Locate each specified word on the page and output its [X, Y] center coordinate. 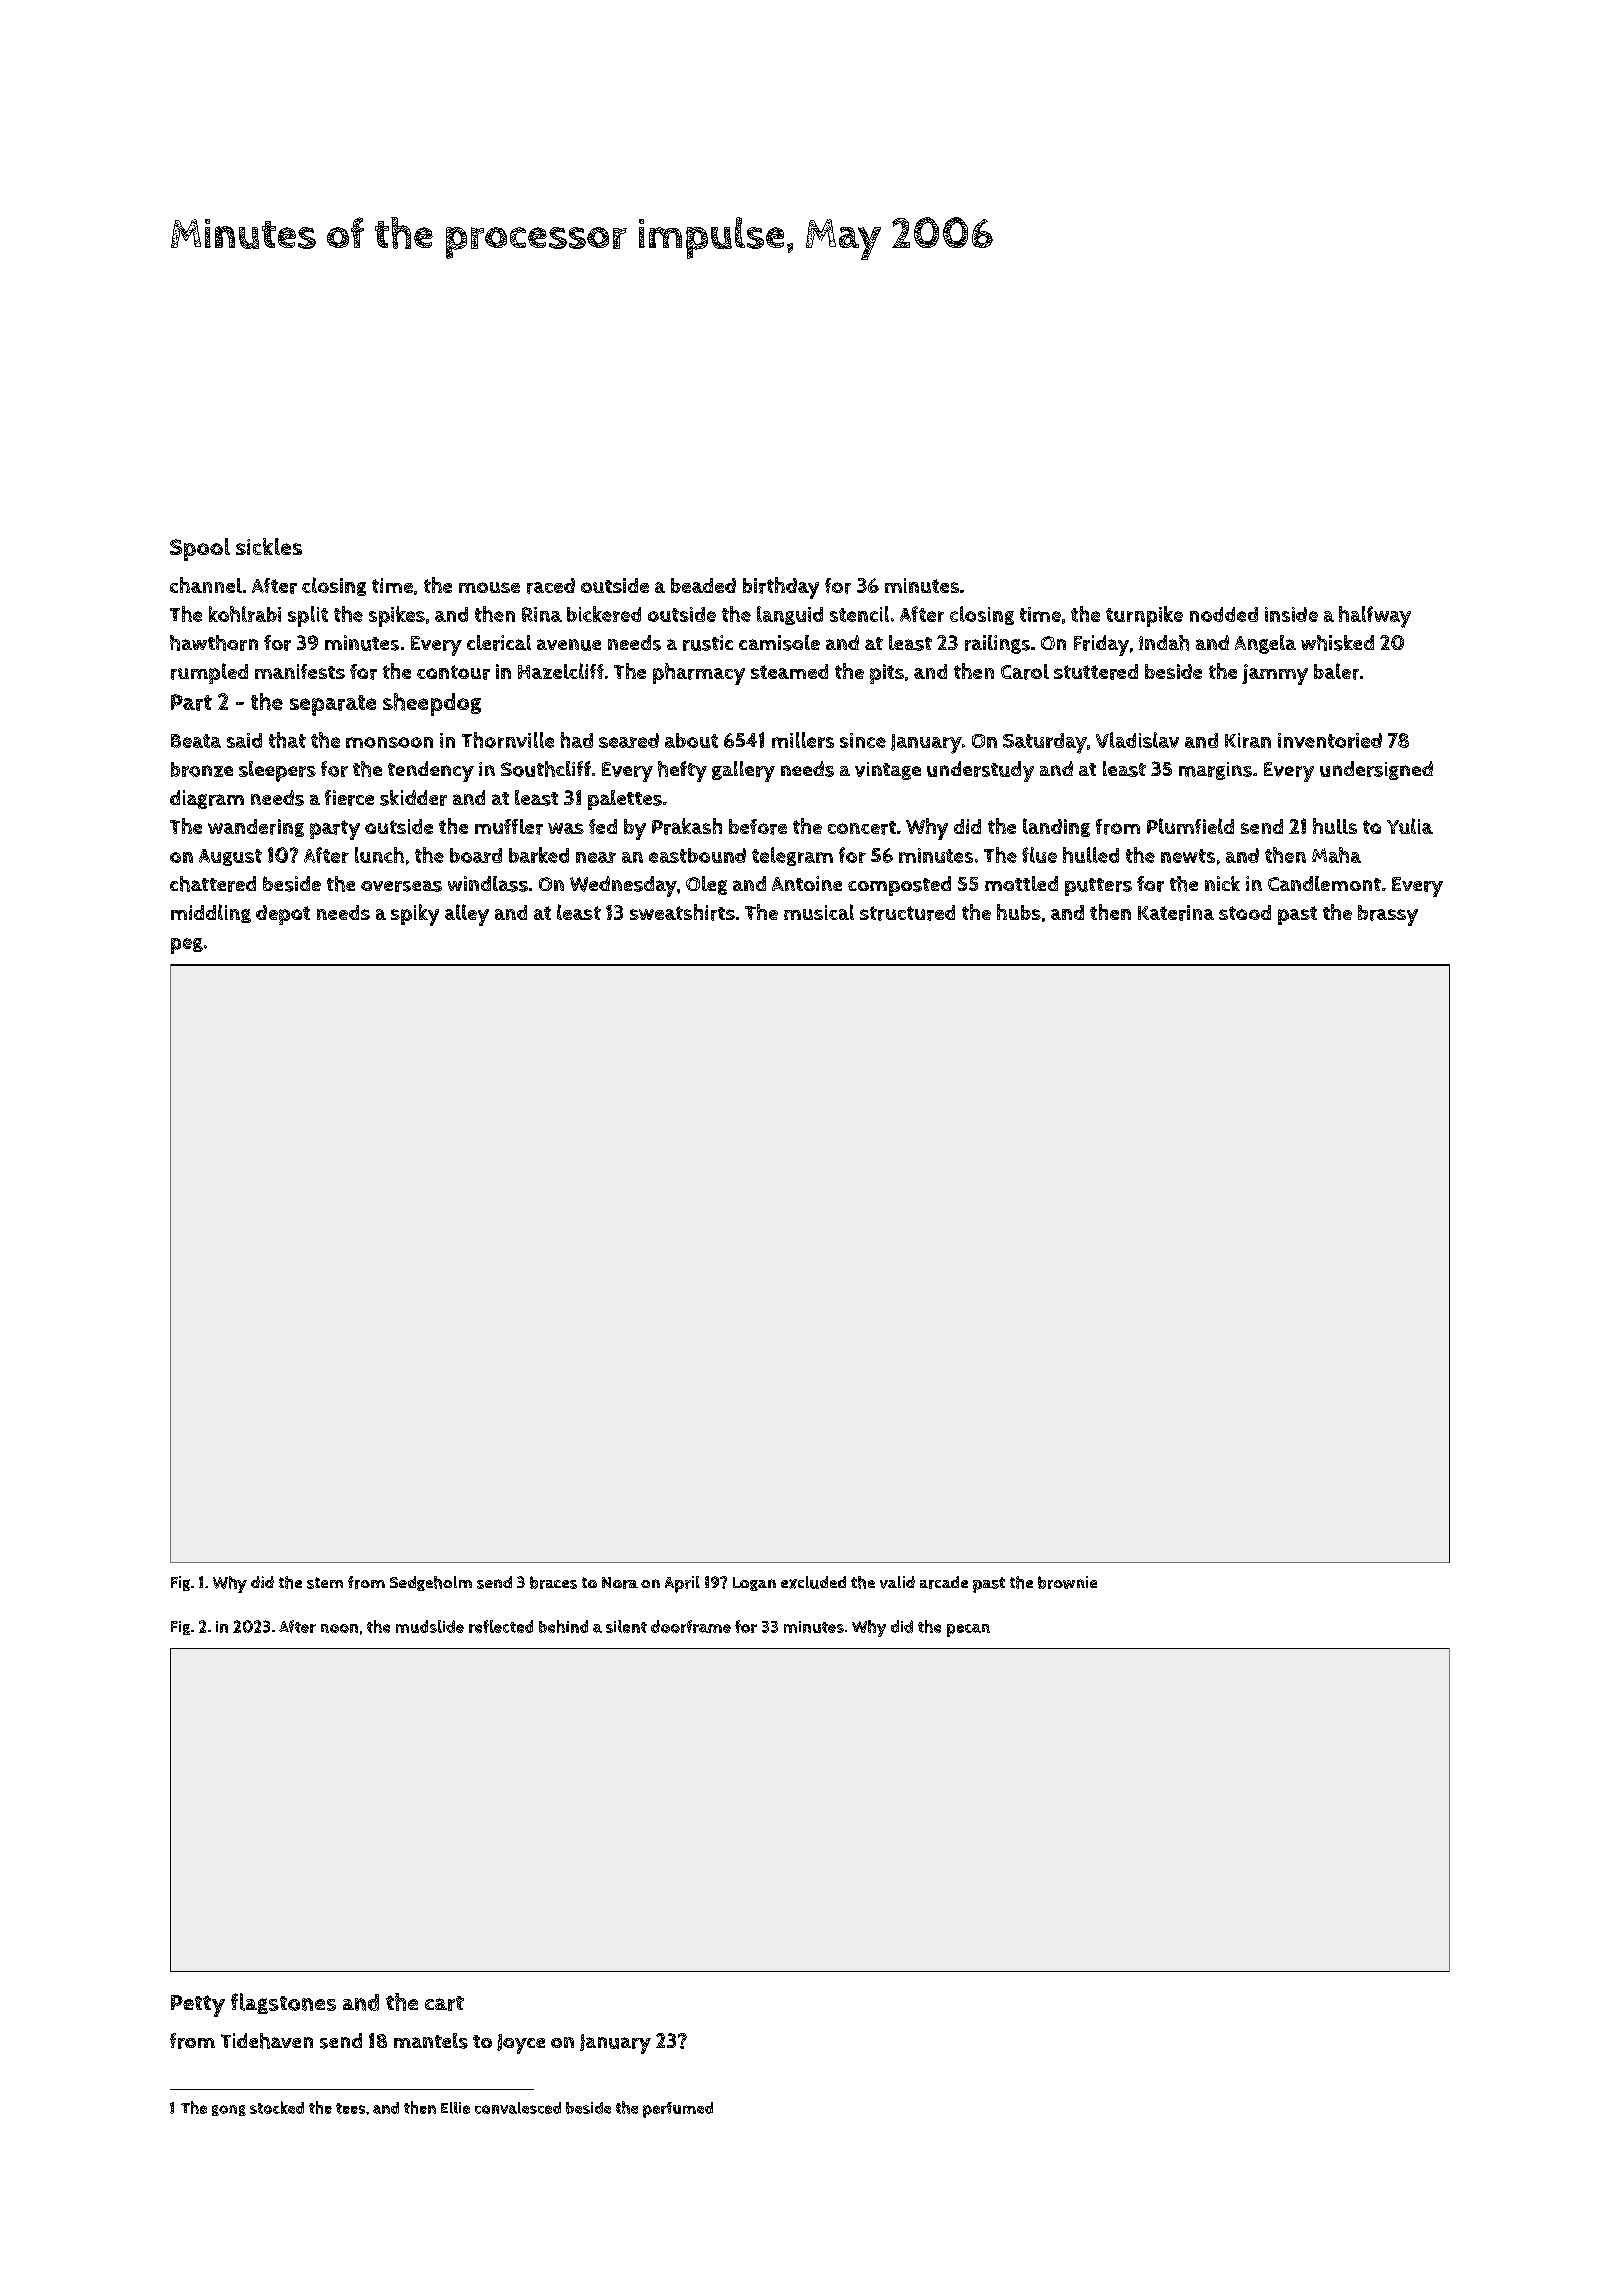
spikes [397, 616]
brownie [1067, 1582]
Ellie [455, 2108]
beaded [703, 585]
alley [467, 915]
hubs [1019, 912]
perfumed [678, 2110]
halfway [1375, 617]
